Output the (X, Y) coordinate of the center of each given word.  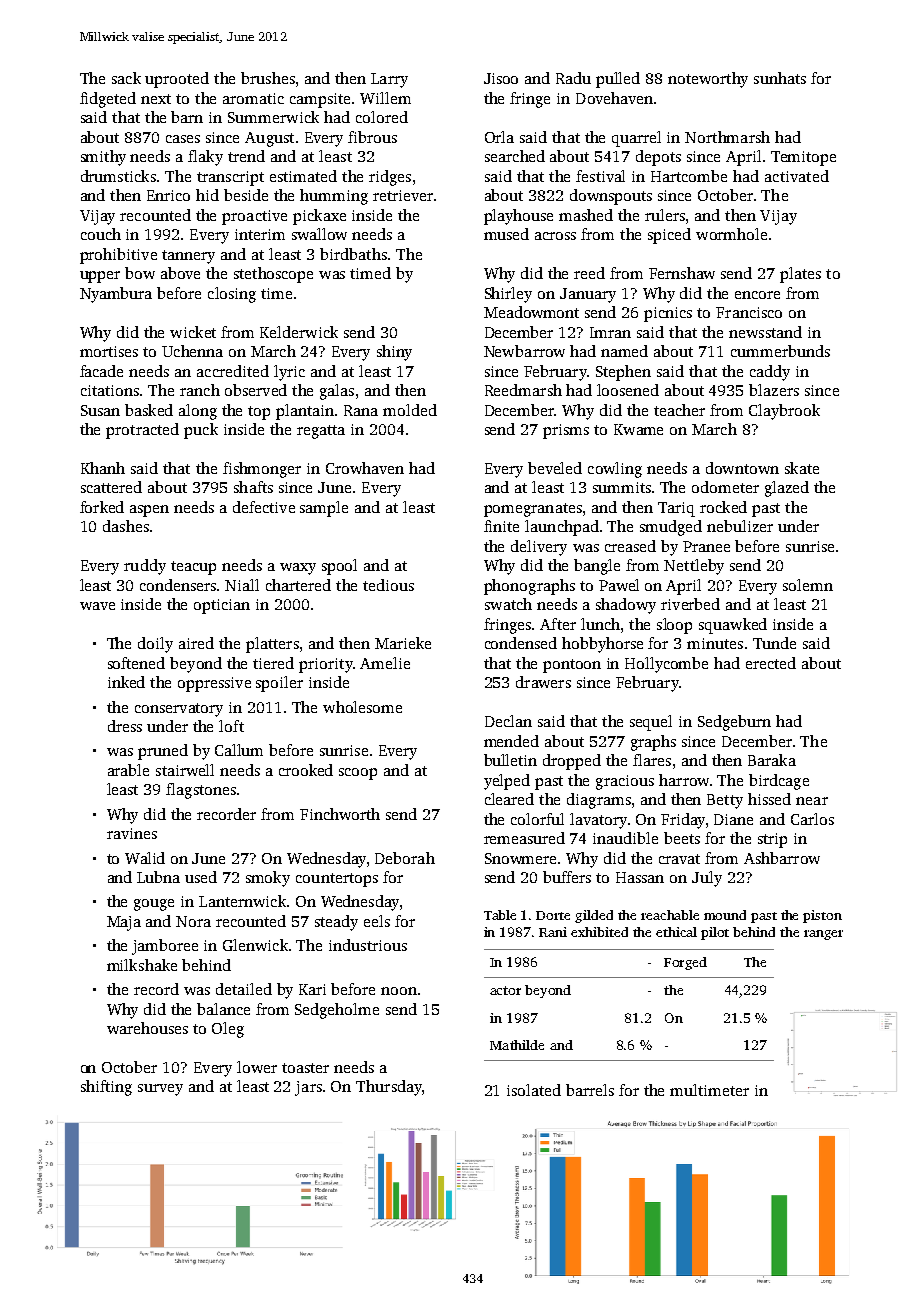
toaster (305, 1068)
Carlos (812, 819)
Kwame (638, 429)
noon (399, 991)
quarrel (636, 139)
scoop (358, 774)
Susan (100, 410)
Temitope (803, 158)
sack (126, 78)
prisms (566, 431)
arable (128, 770)
